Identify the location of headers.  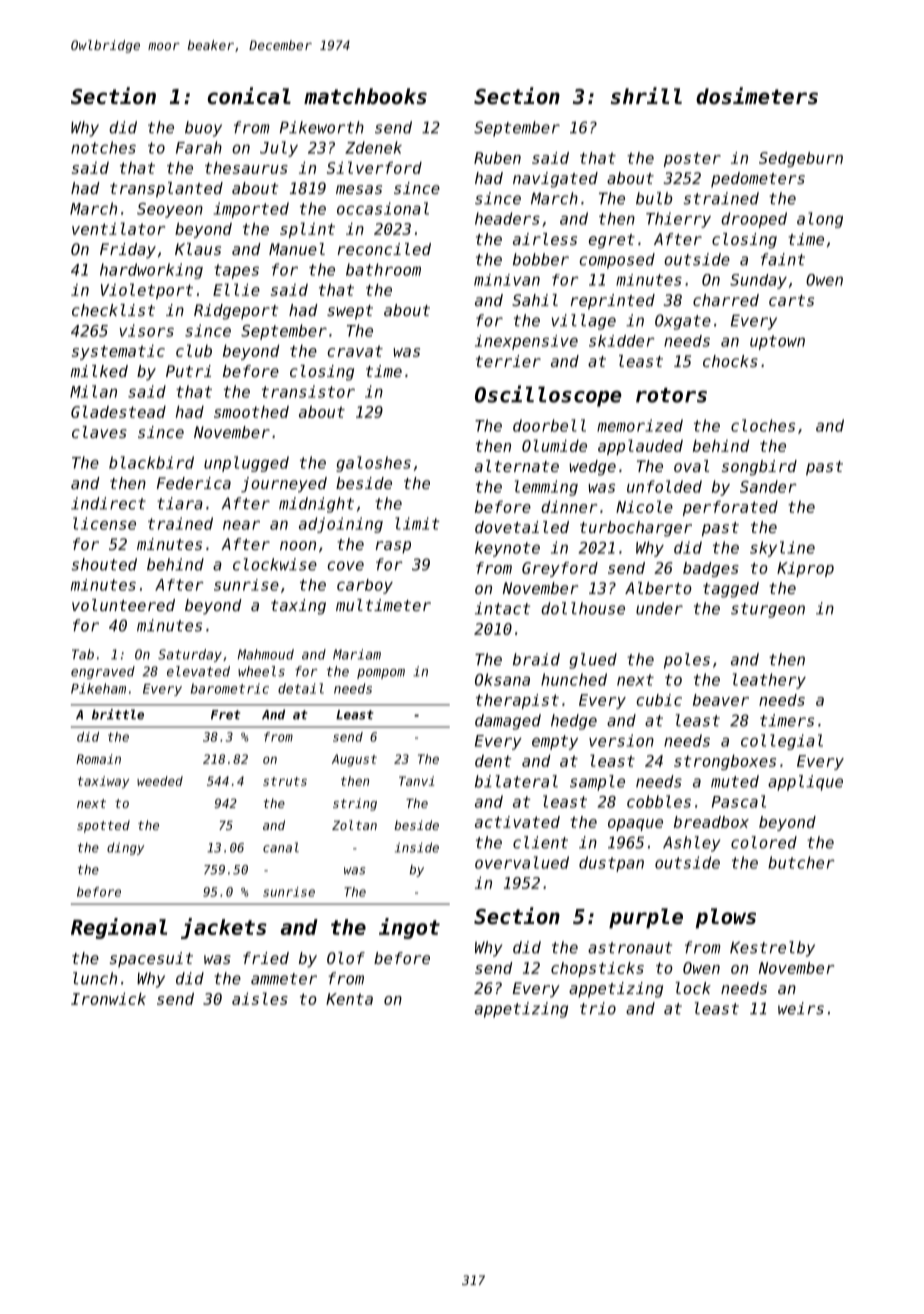
(507, 218).
